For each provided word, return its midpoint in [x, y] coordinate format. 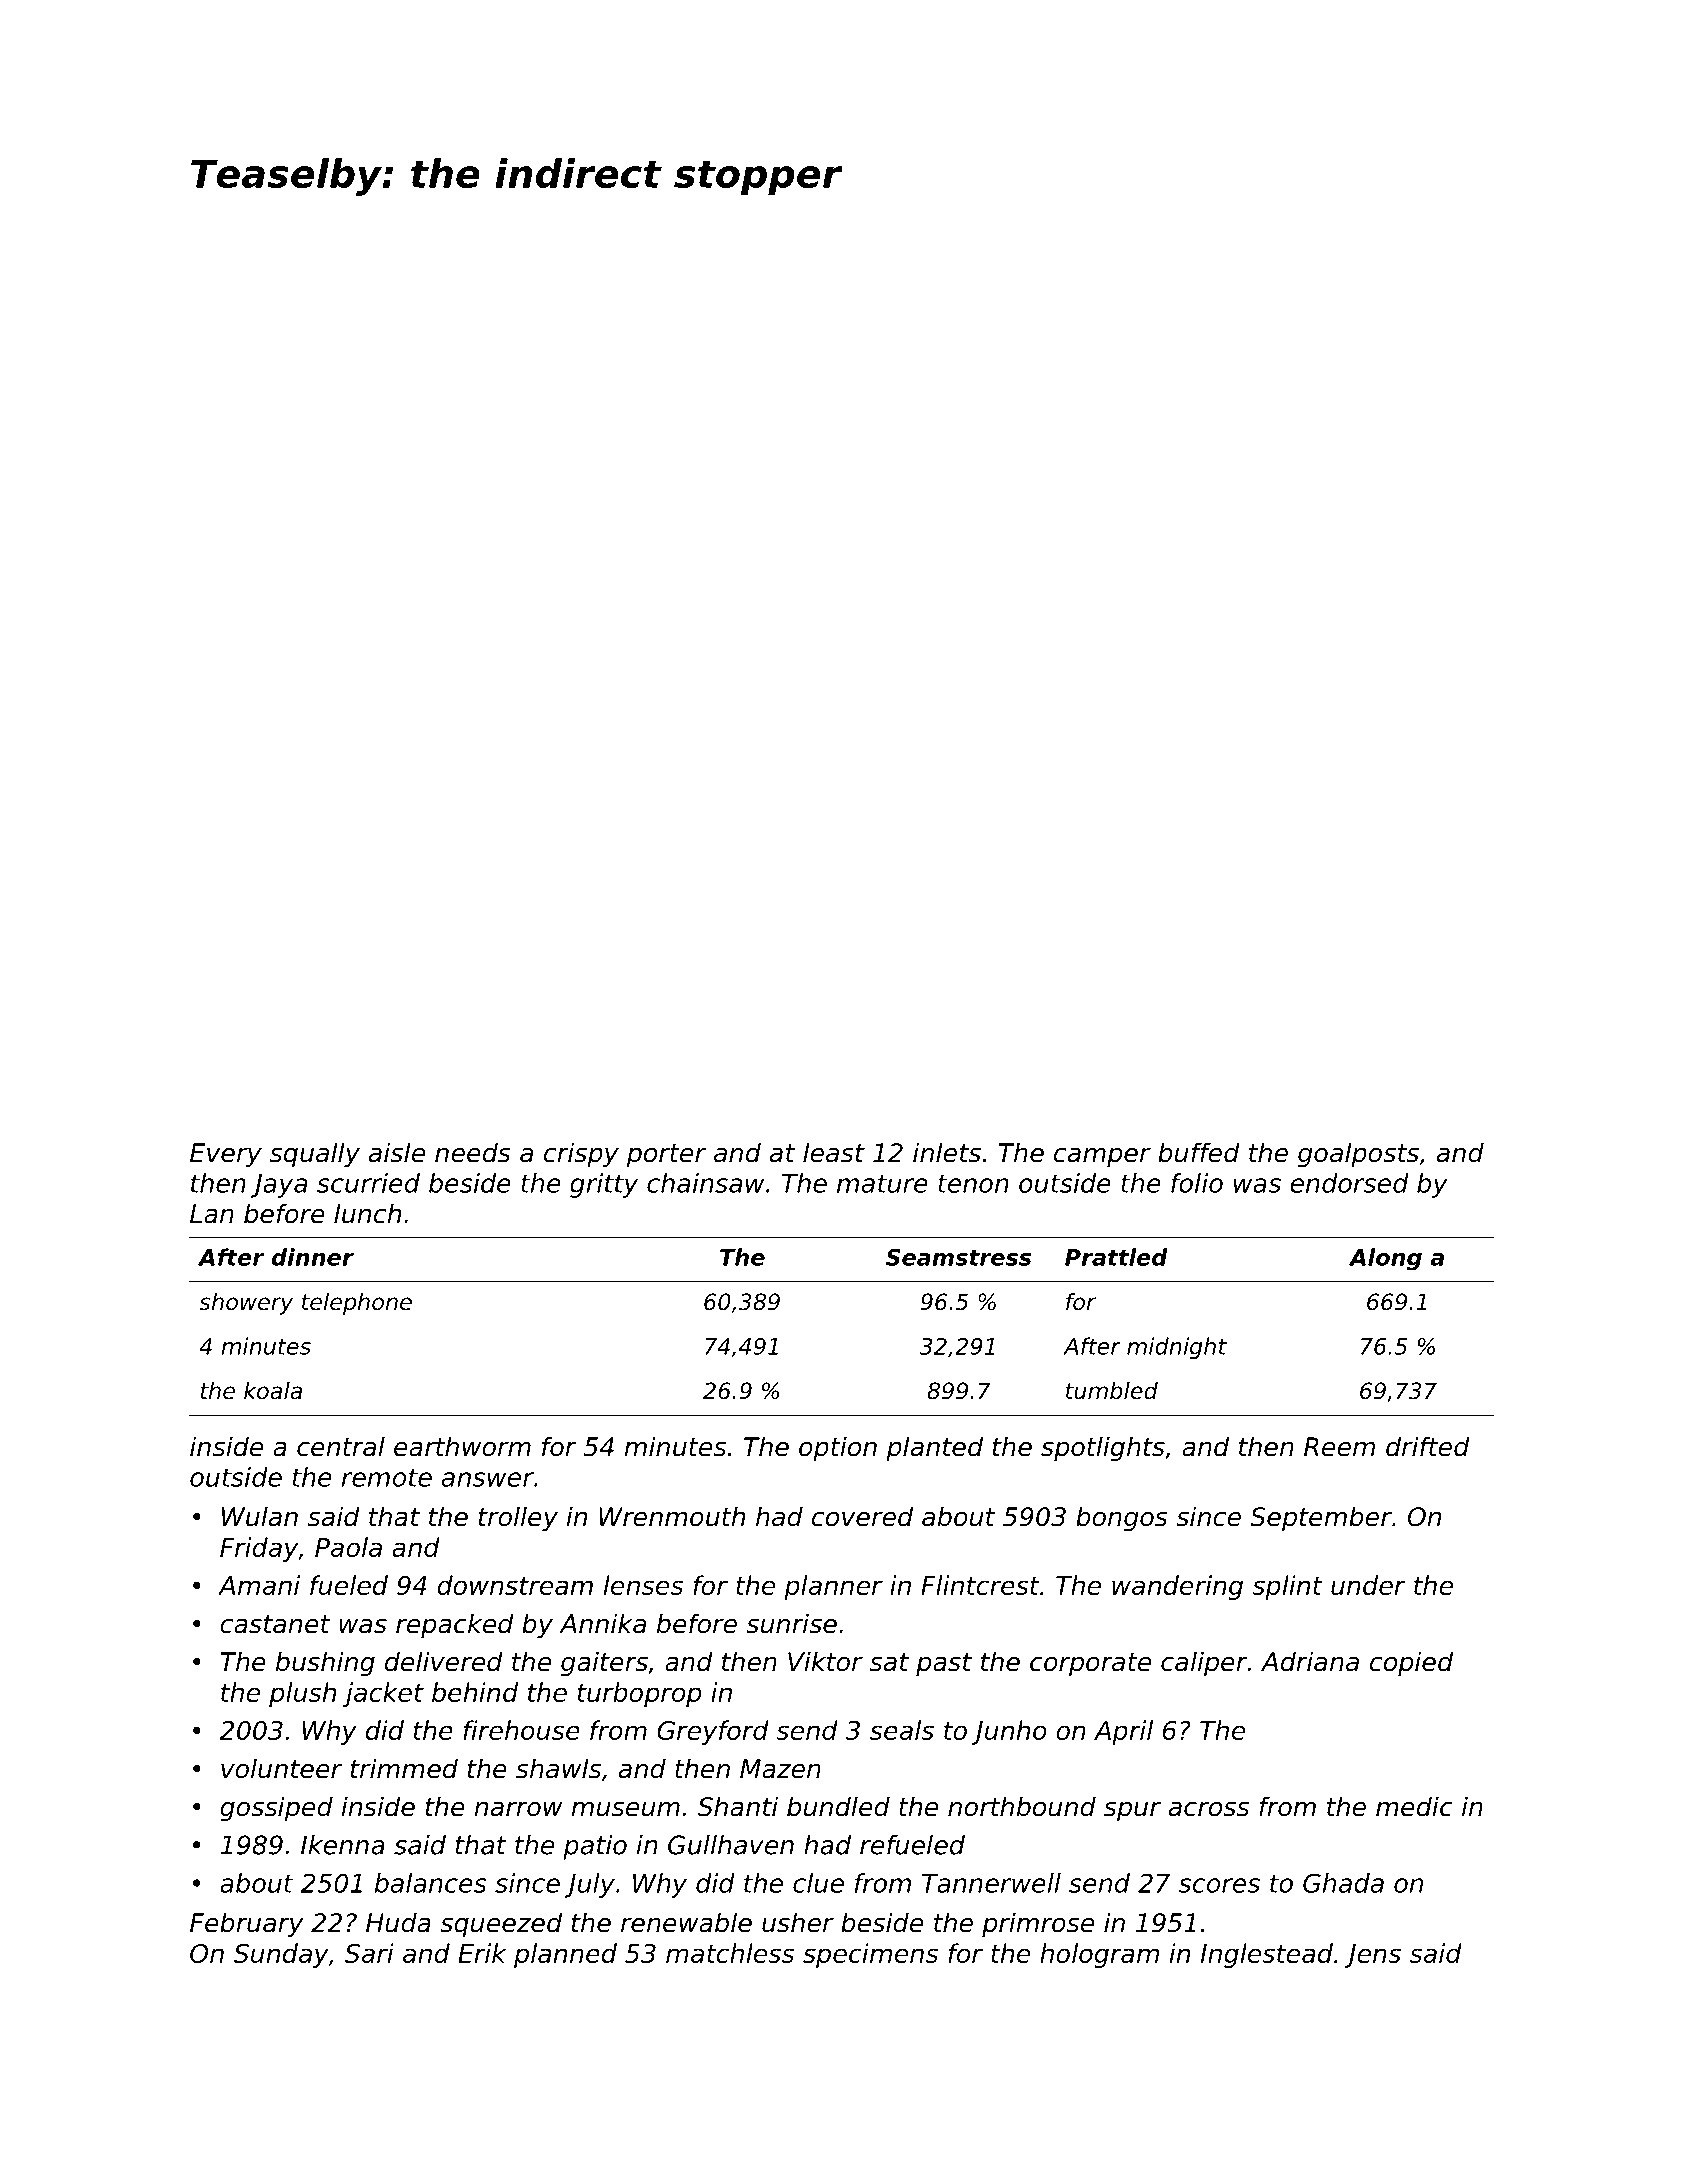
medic [1414, 1806]
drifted [1428, 1446]
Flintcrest [980, 1585]
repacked [455, 1626]
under [1368, 1585]
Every [226, 1155]
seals [902, 1730]
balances [431, 1883]
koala [273, 1391]
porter [666, 1156]
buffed [1199, 1152]
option [838, 1449]
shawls [558, 1768]
